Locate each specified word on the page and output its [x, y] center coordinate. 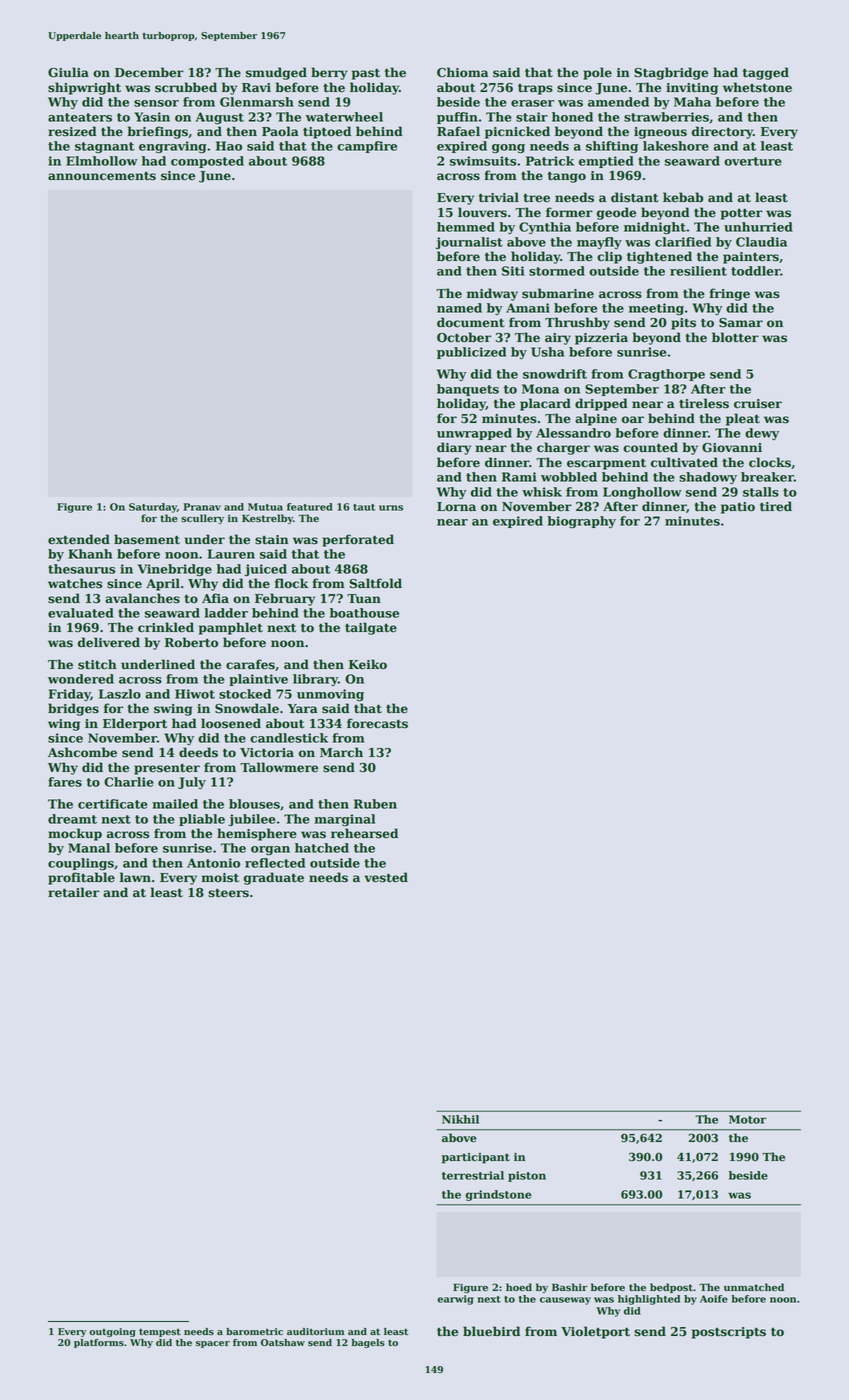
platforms [99, 1343]
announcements [102, 176]
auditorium [315, 1332]
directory [722, 132]
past [366, 74]
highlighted [649, 1300]
